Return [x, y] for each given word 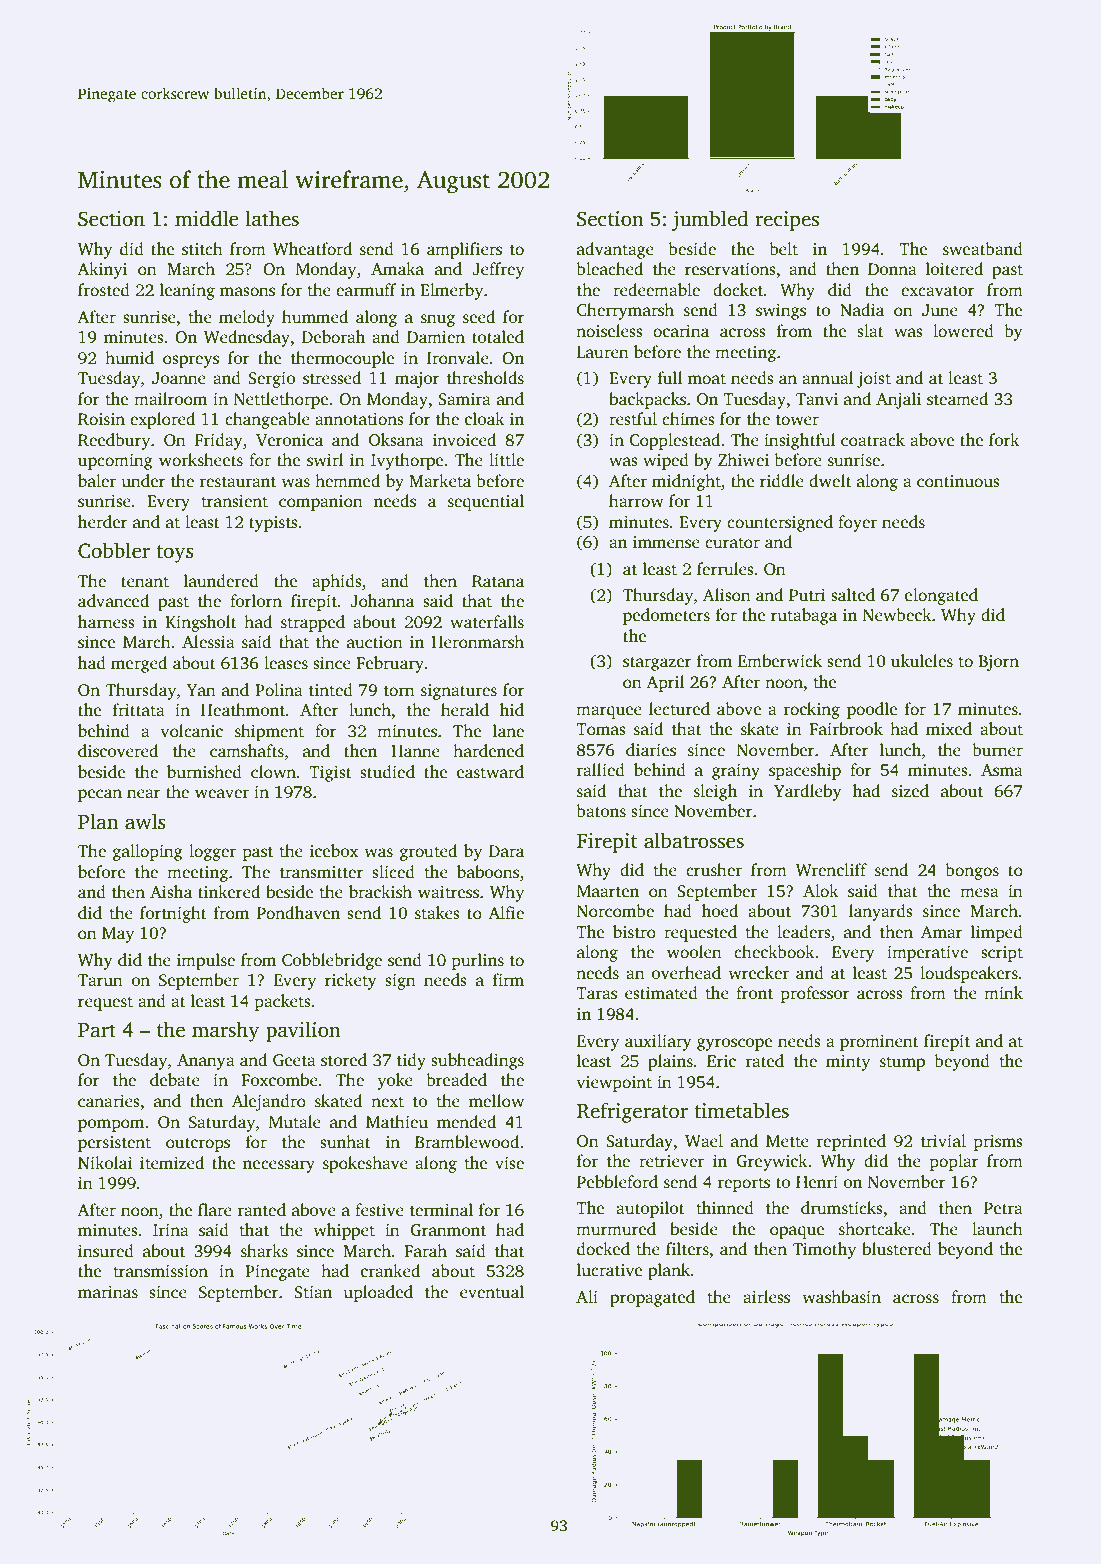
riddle [782, 481]
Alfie [506, 913]
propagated [652, 1298]
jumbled [710, 220]
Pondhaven [298, 913]
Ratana [498, 581]
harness [106, 622]
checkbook [774, 952]
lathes [272, 218]
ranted [262, 1210]
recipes [787, 221]
